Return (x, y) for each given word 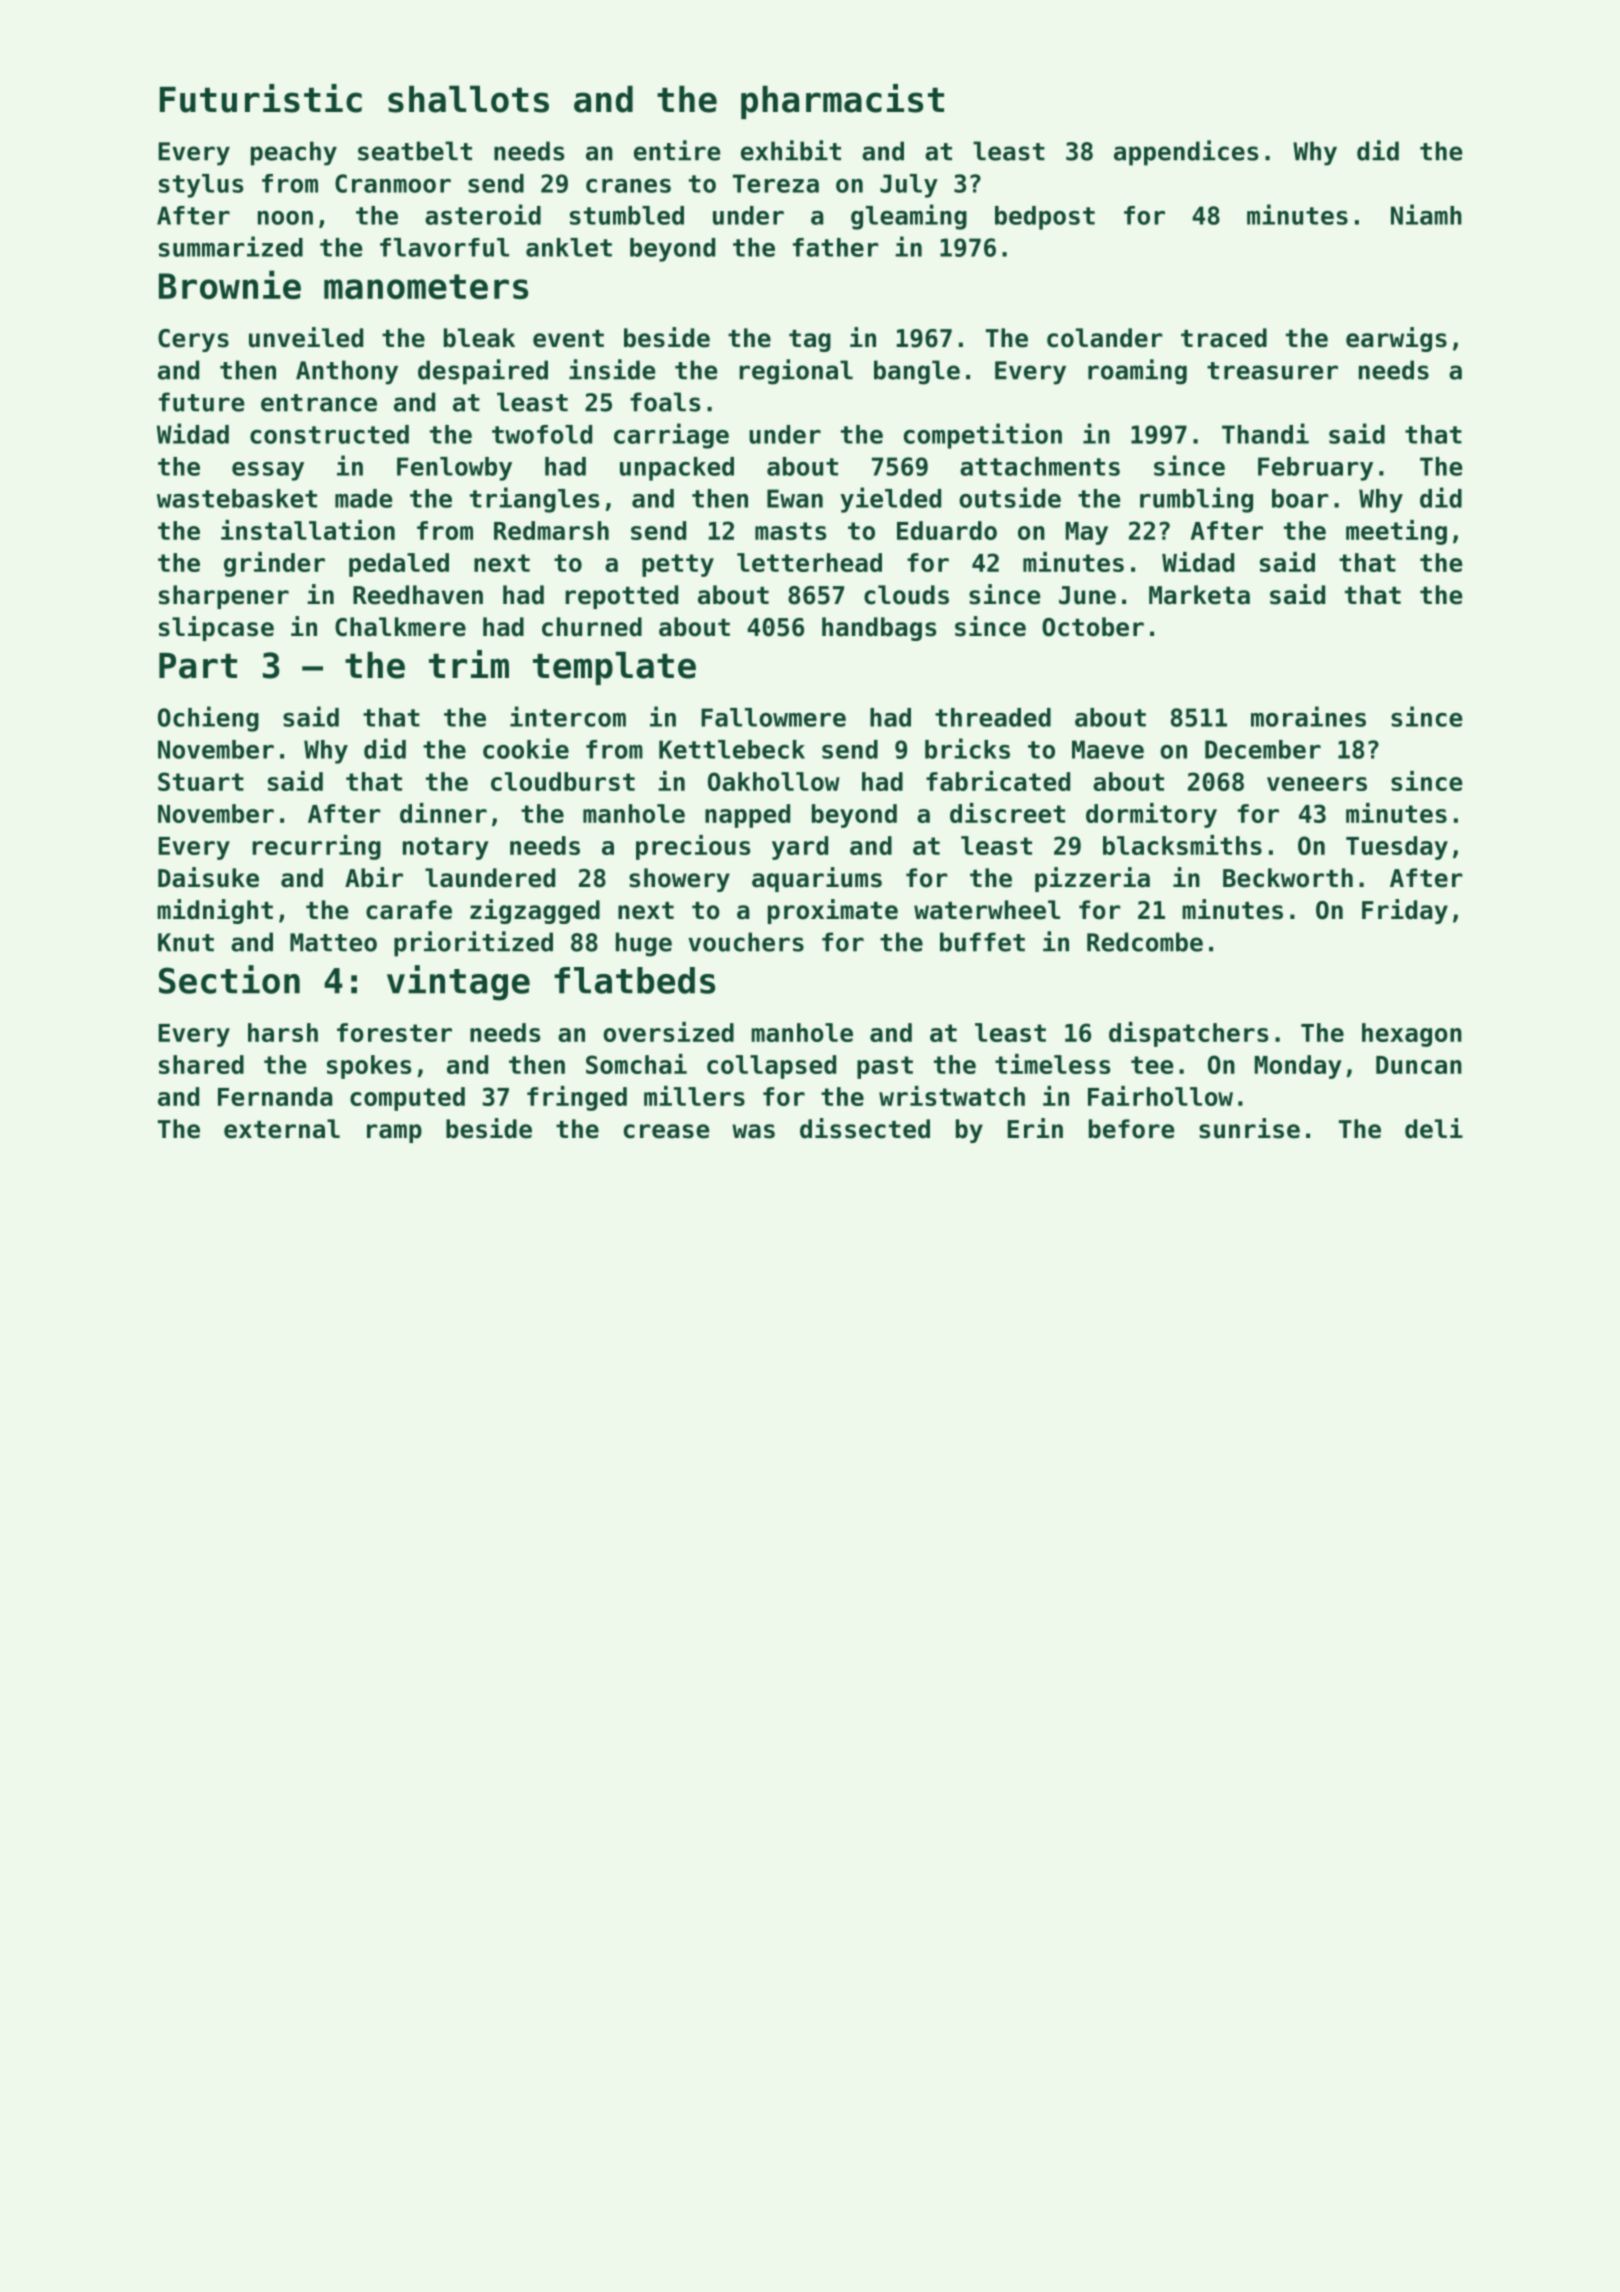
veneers (1317, 784)
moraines (1308, 716)
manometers (426, 286)
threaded (993, 717)
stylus (201, 186)
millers (694, 1096)
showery (679, 880)
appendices (1186, 153)
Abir (374, 877)
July (909, 186)
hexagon (1412, 1035)
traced (1224, 338)
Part (198, 666)
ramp (394, 1133)
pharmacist (842, 101)
